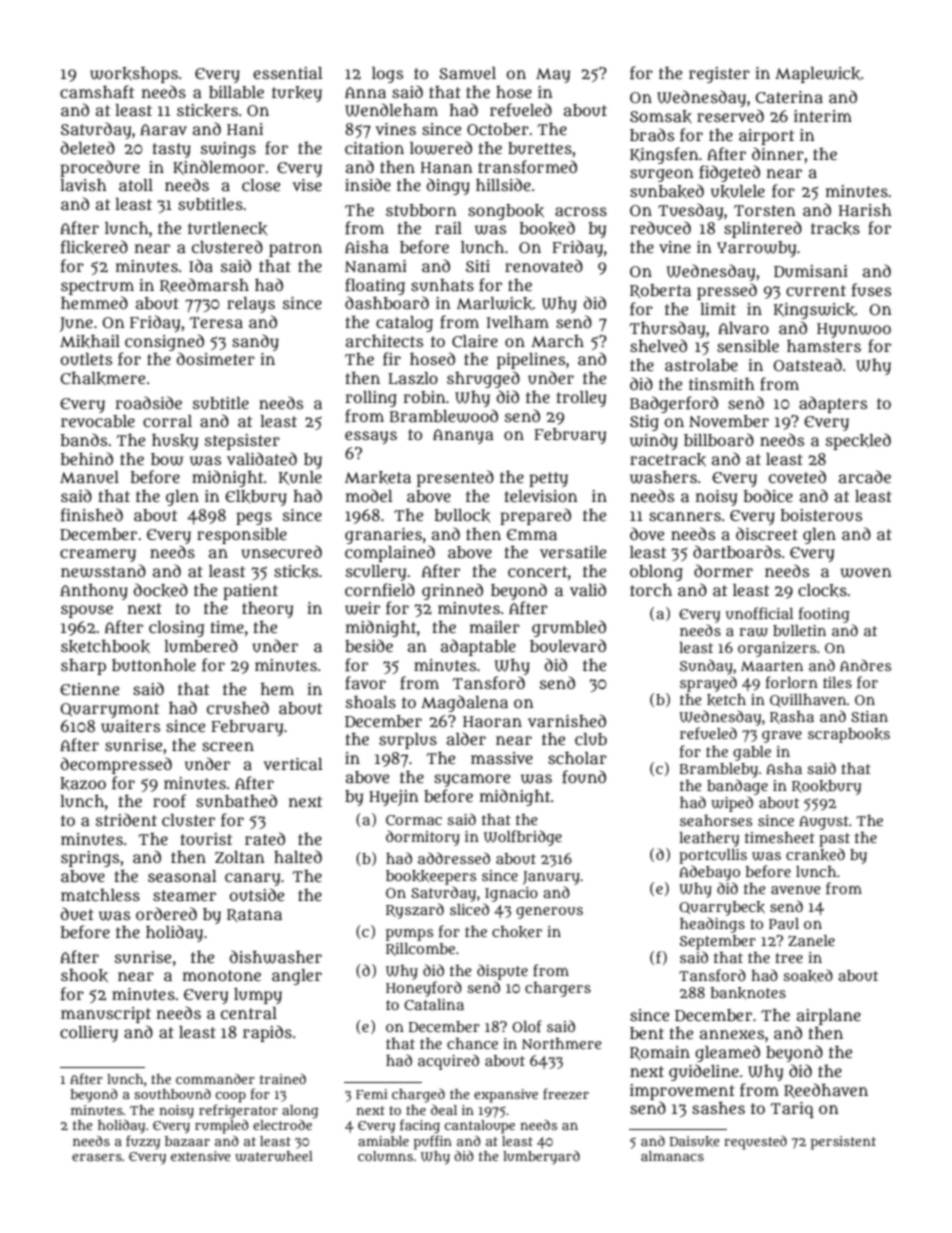 Image resolution: width=952 pixels, height=1233 pixels. Describe the element at coordinates (444, 416) in the screenshot. I see `Bramblewood` at that location.
